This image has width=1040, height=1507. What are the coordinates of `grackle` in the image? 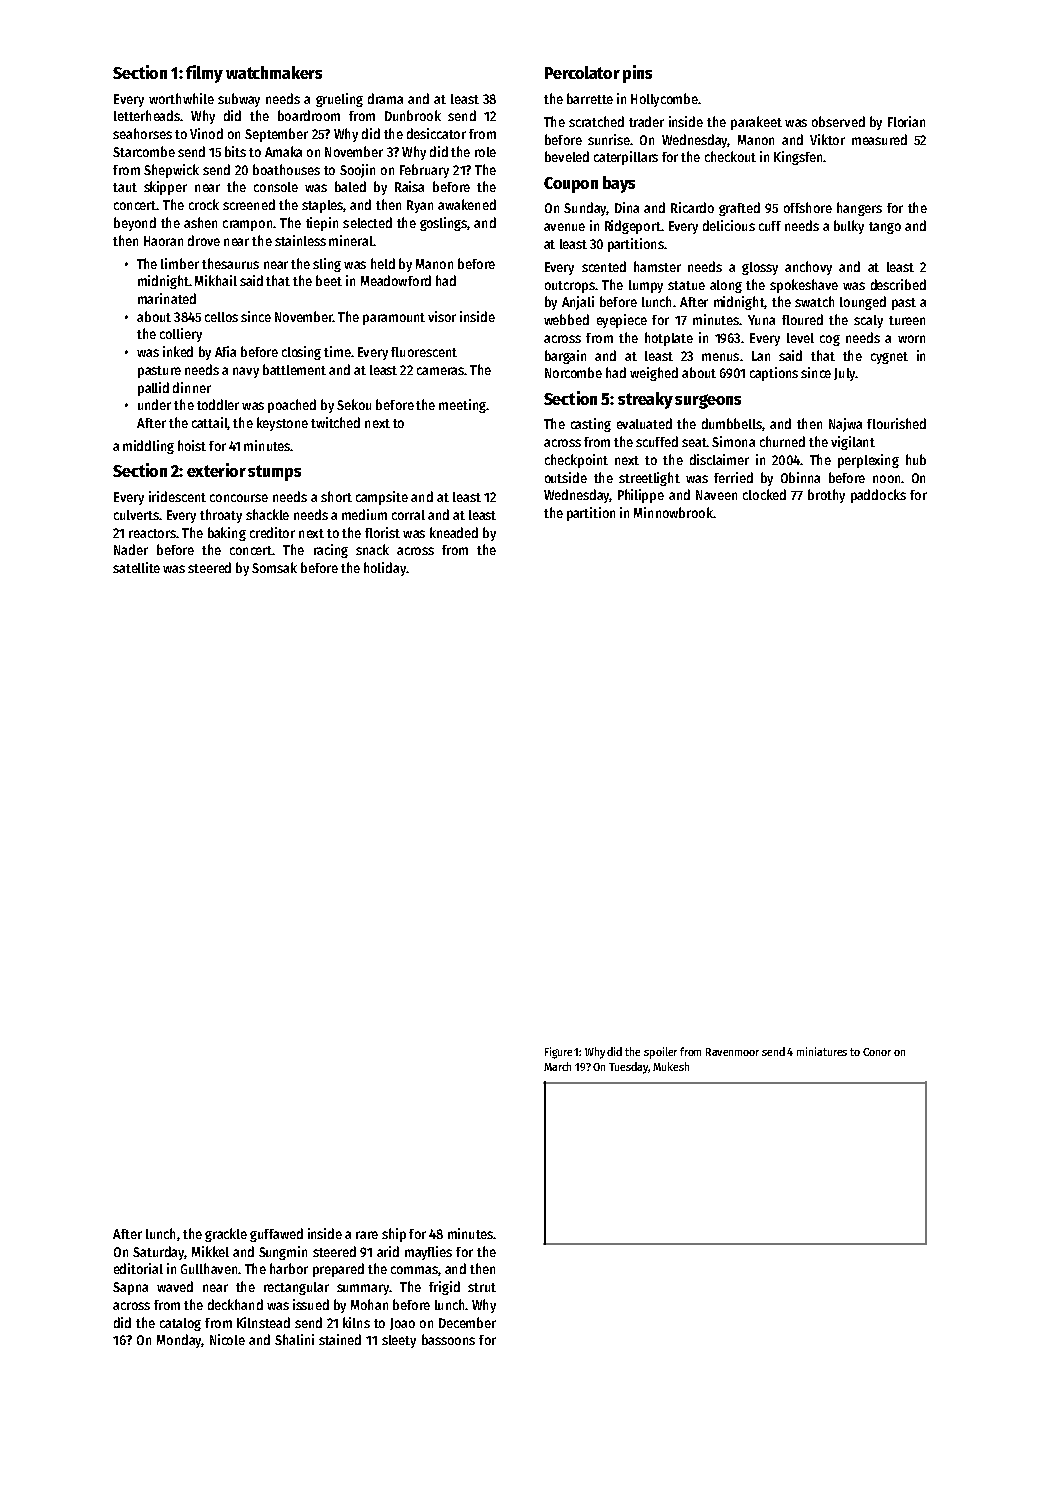 It's located at (226, 1235).
